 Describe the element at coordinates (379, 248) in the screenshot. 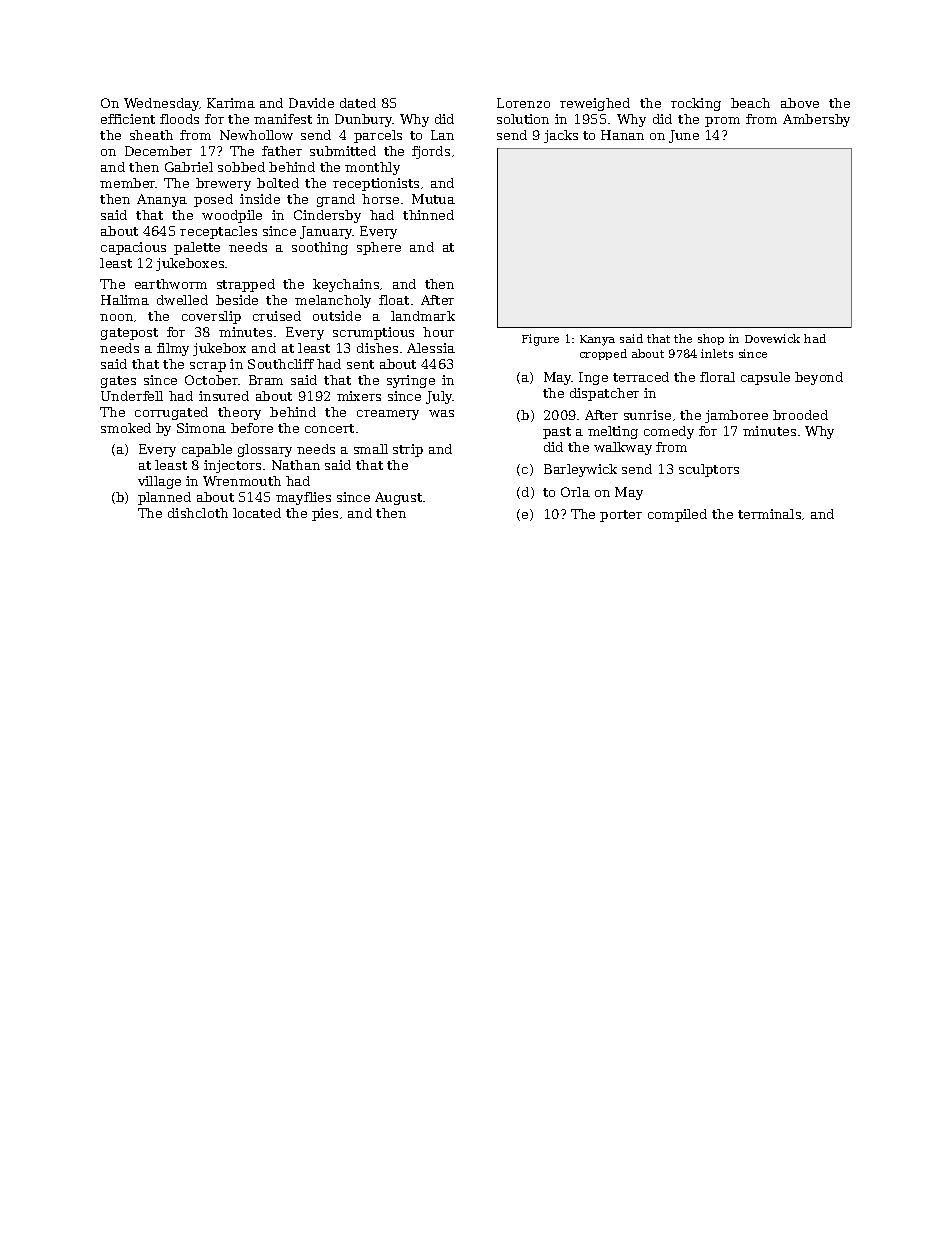

I see `sphere` at that location.
